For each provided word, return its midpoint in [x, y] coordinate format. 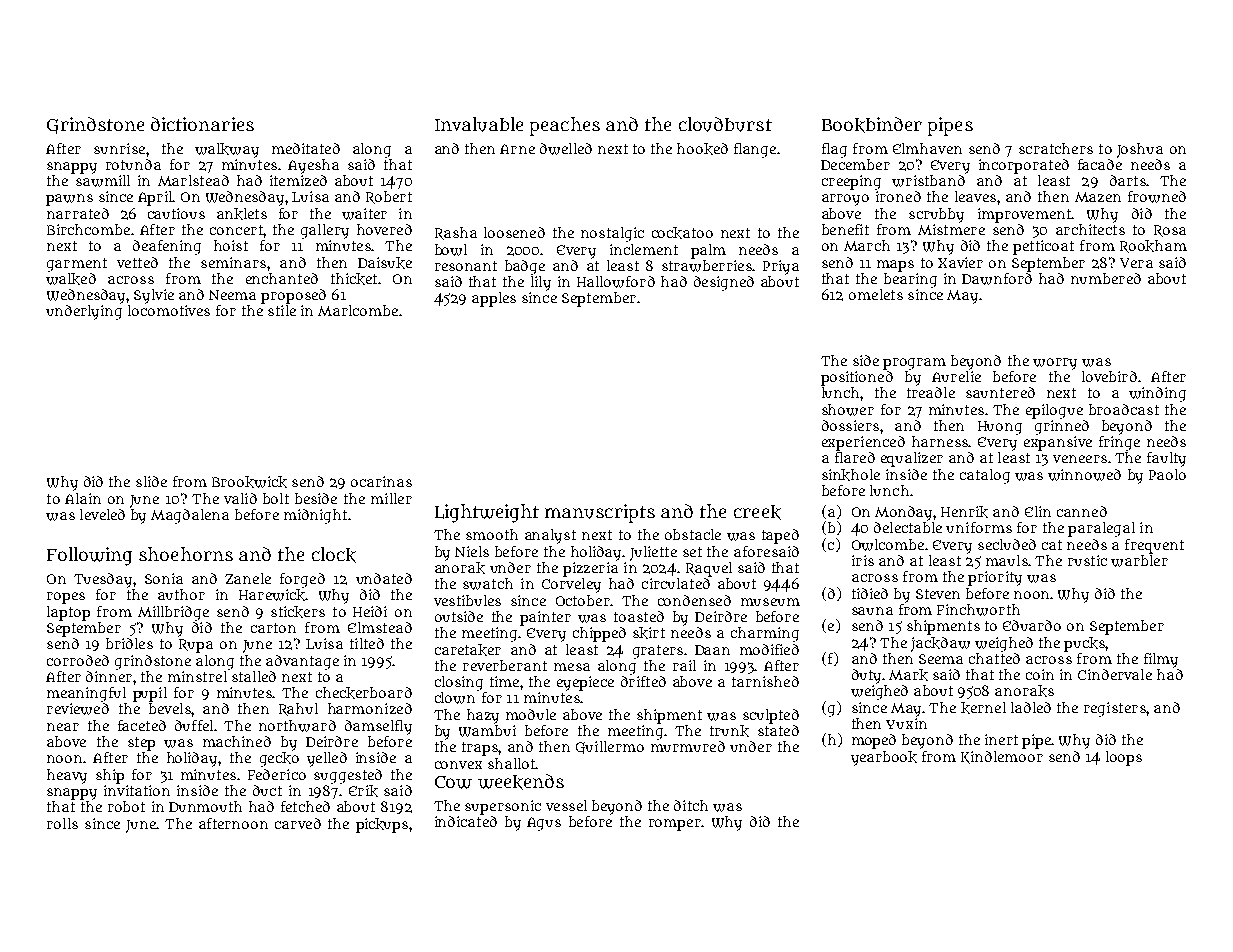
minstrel [197, 676]
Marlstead [193, 180]
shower [848, 410]
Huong [1000, 428]
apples [494, 299]
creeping [851, 182]
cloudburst [725, 124]
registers [1115, 709]
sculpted [771, 716]
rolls [62, 823]
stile [282, 310]
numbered [1106, 278]
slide [151, 481]
